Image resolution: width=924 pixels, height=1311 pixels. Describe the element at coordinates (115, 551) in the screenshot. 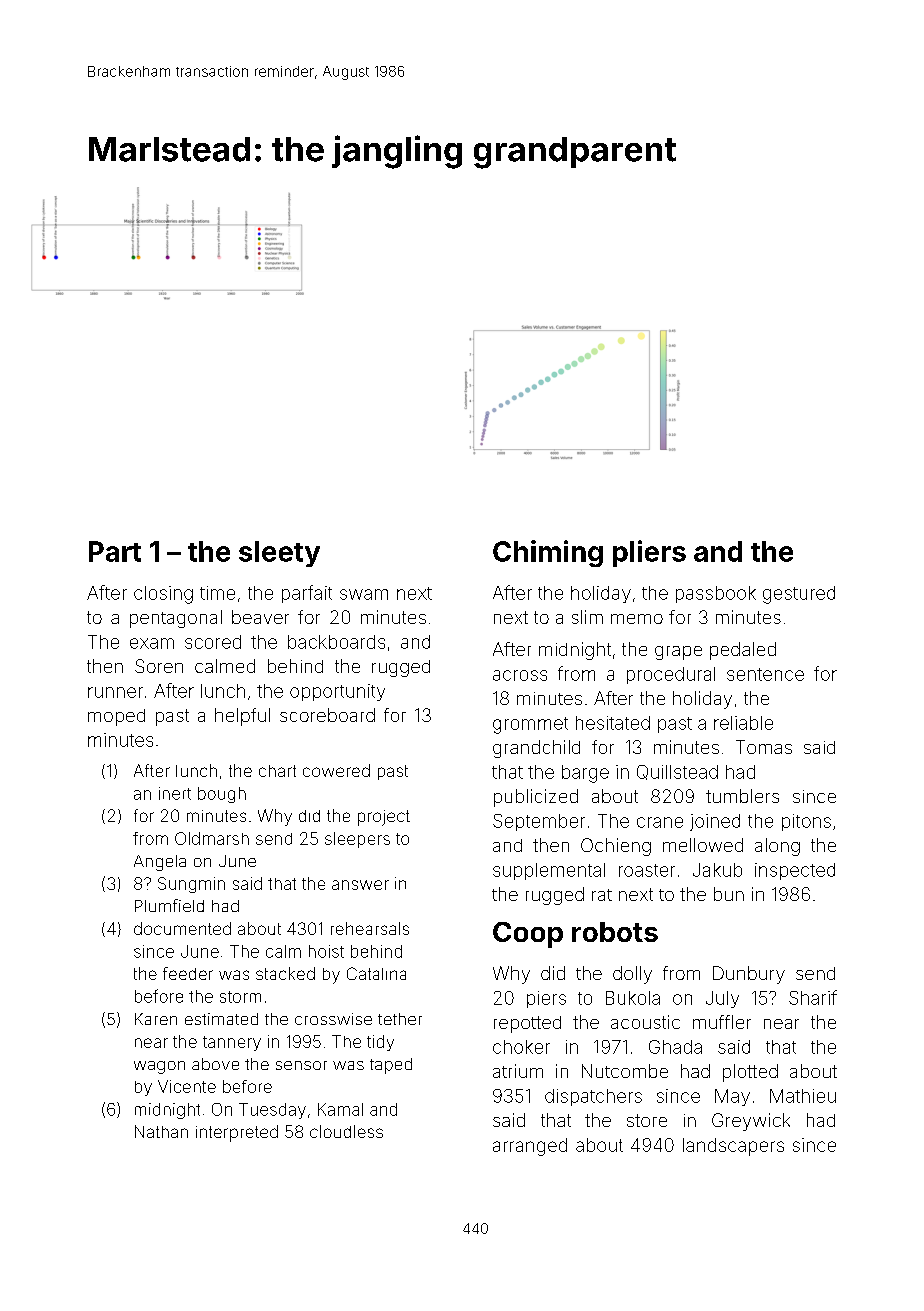

I see `Part` at that location.
